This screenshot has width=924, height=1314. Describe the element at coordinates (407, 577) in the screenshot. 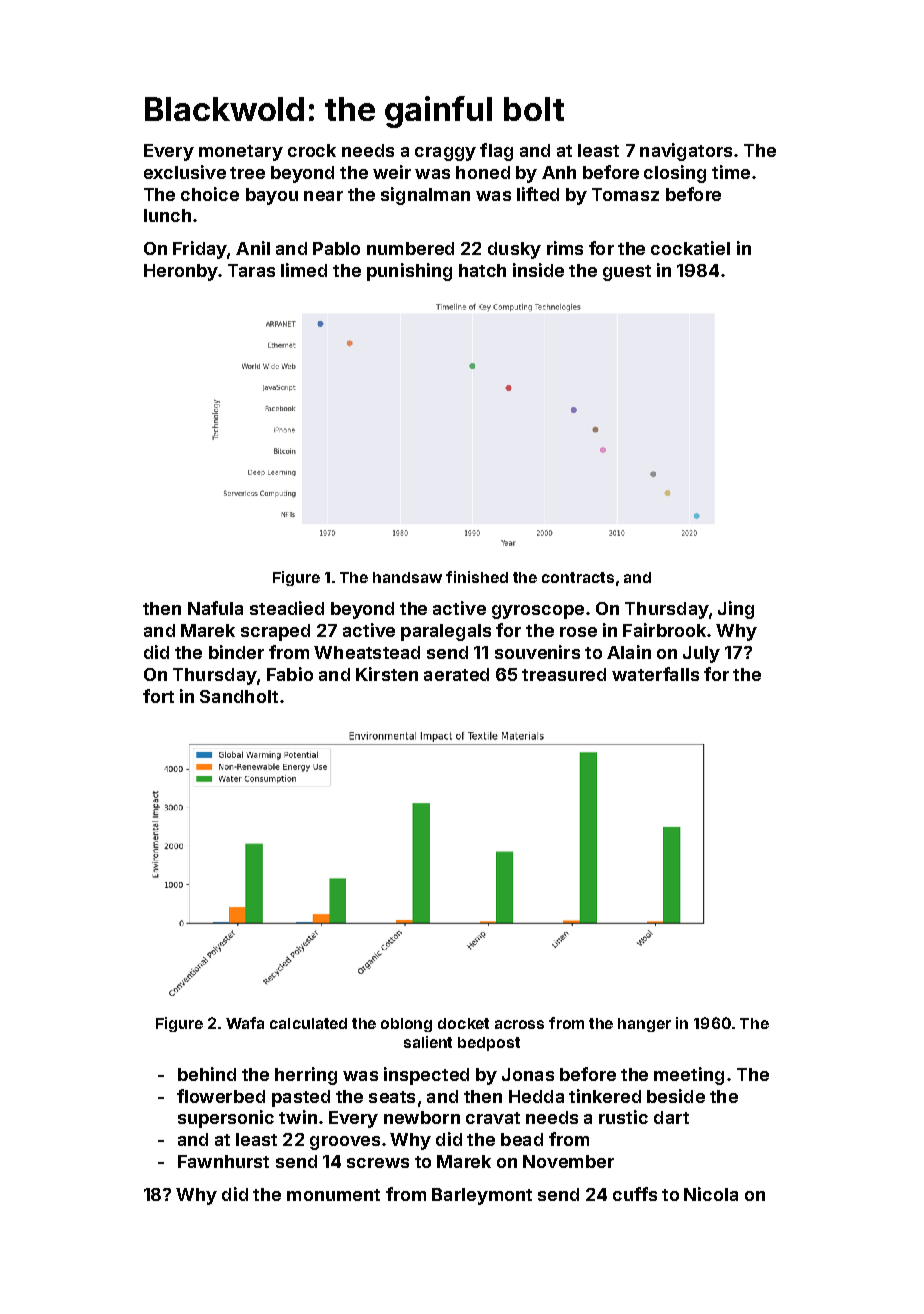

I see `handsaw` at that location.
